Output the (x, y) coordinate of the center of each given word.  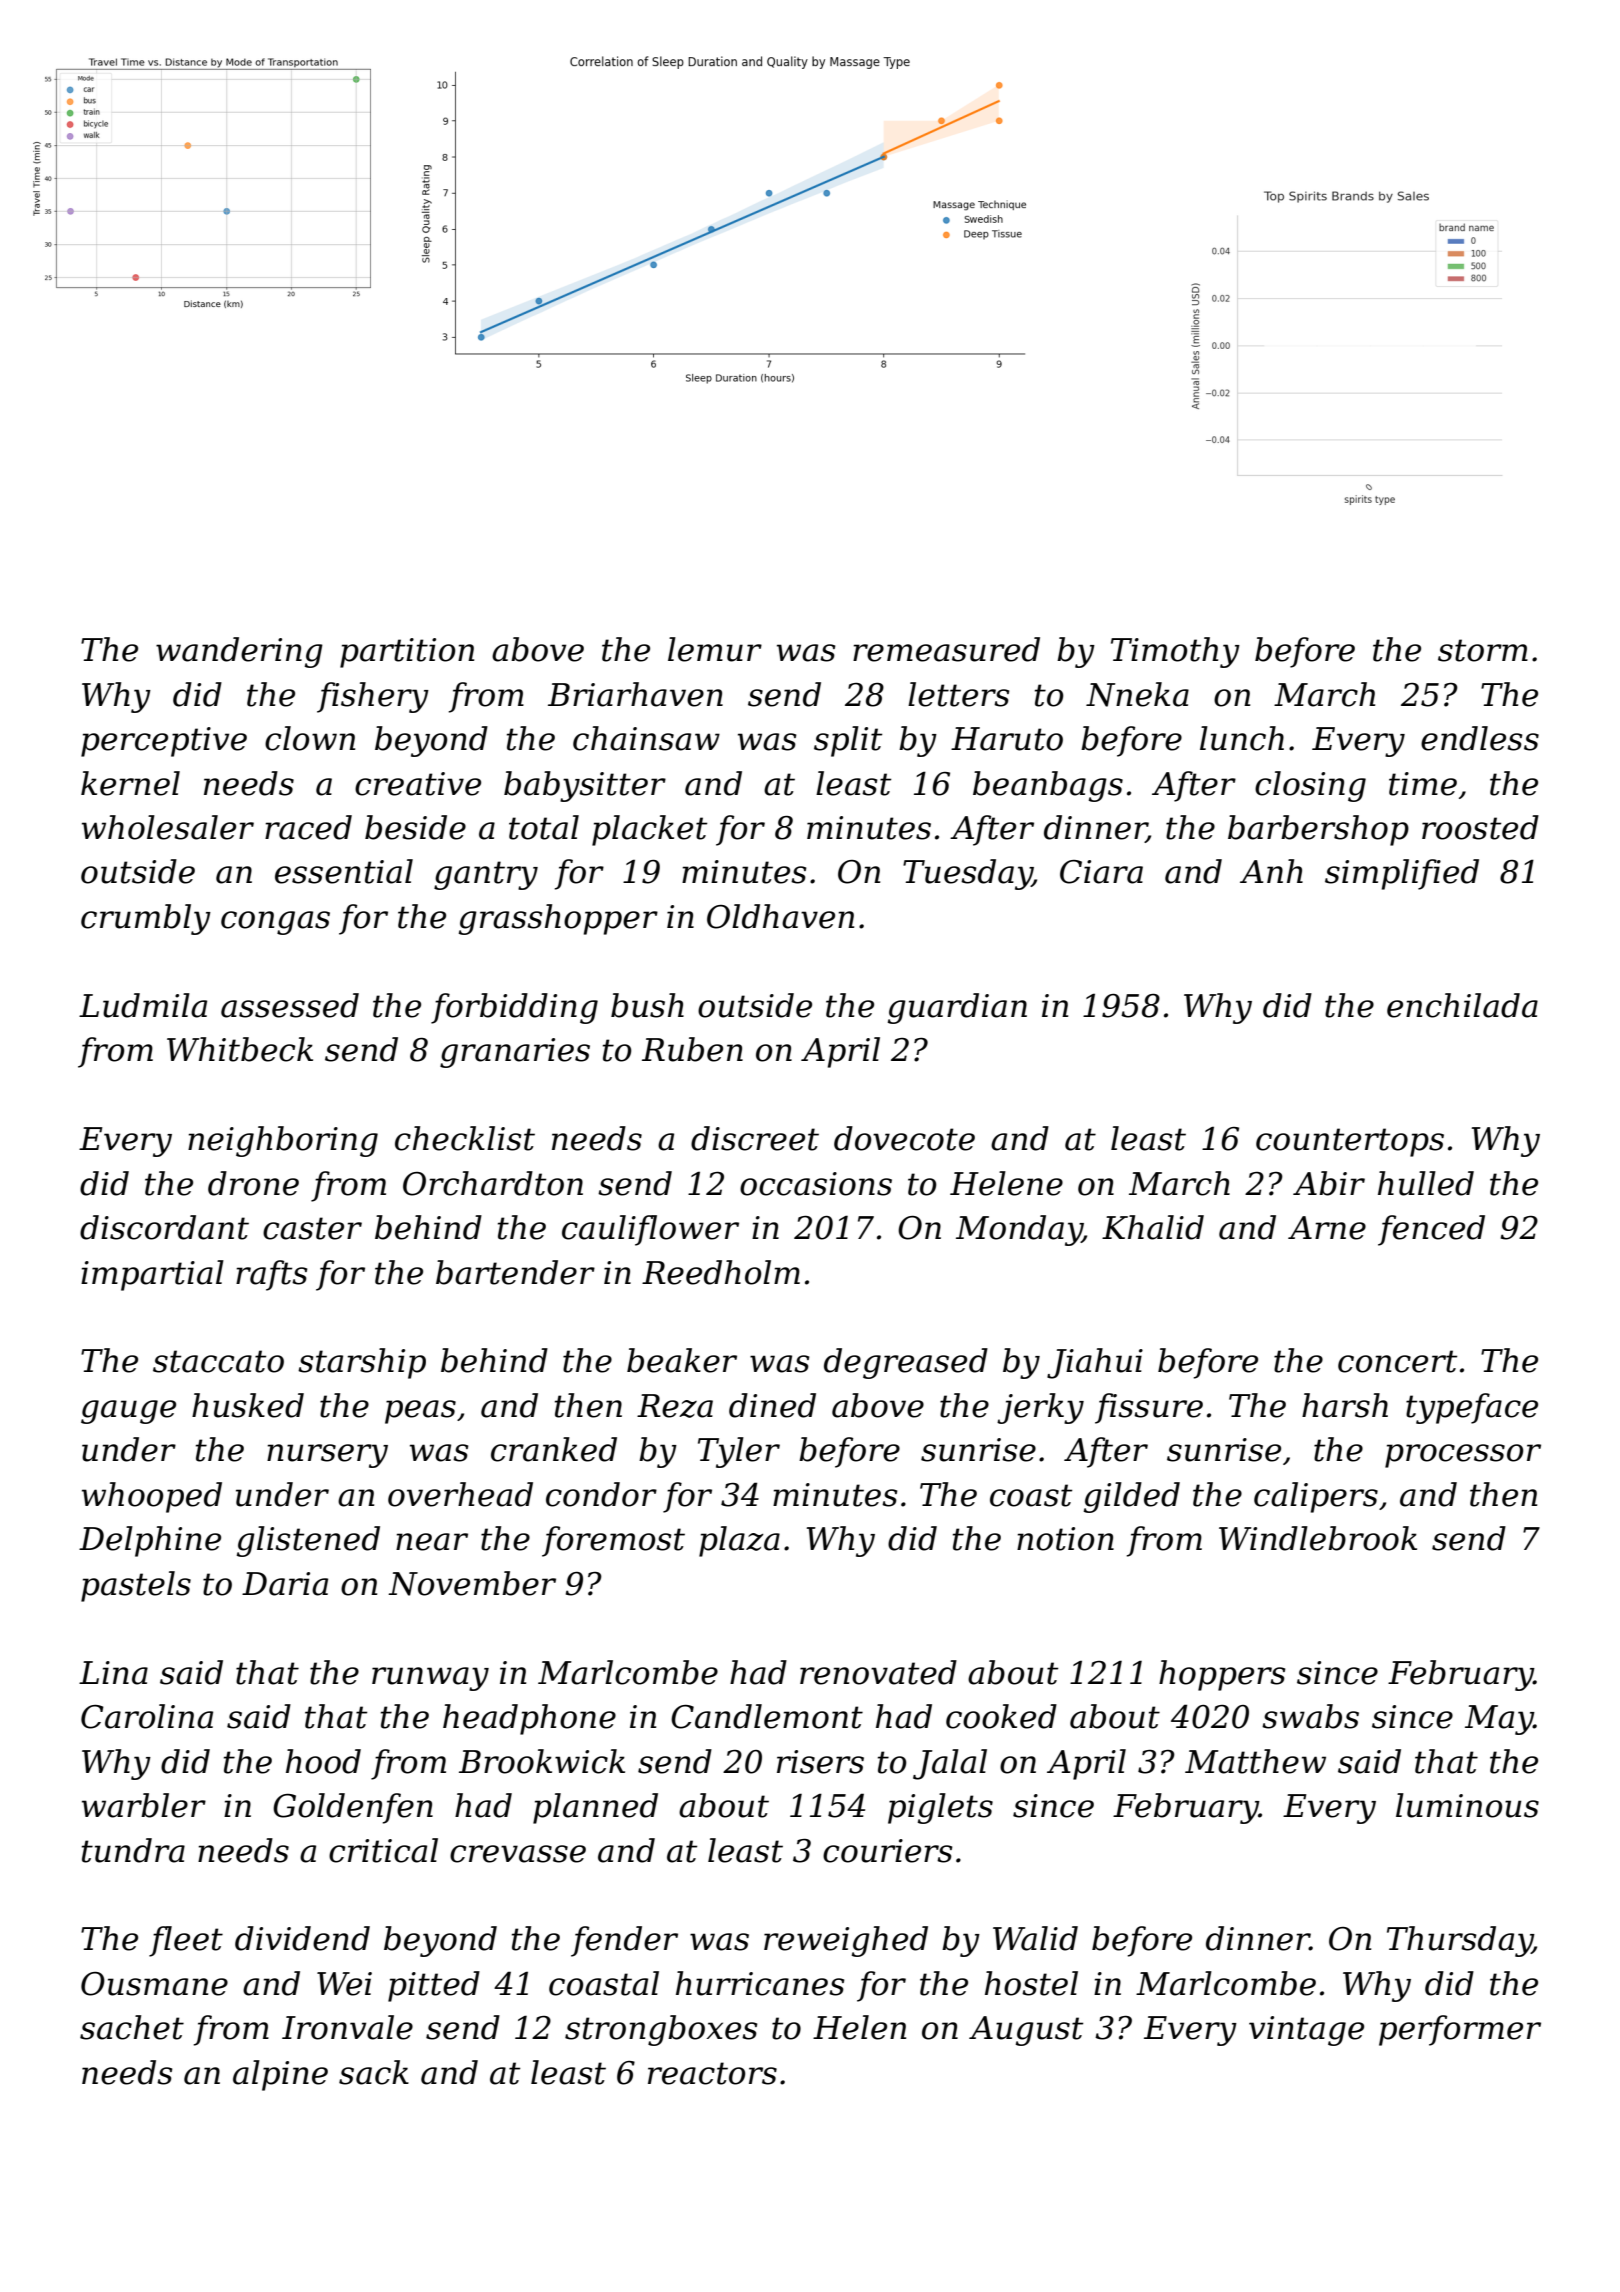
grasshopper (558, 919)
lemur (715, 649)
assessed (290, 1005)
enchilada (1462, 1005)
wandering (239, 652)
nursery (327, 1456)
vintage (1306, 2031)
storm (1483, 650)
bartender (515, 1272)
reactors (712, 2073)
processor (1463, 1456)
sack (374, 2072)
